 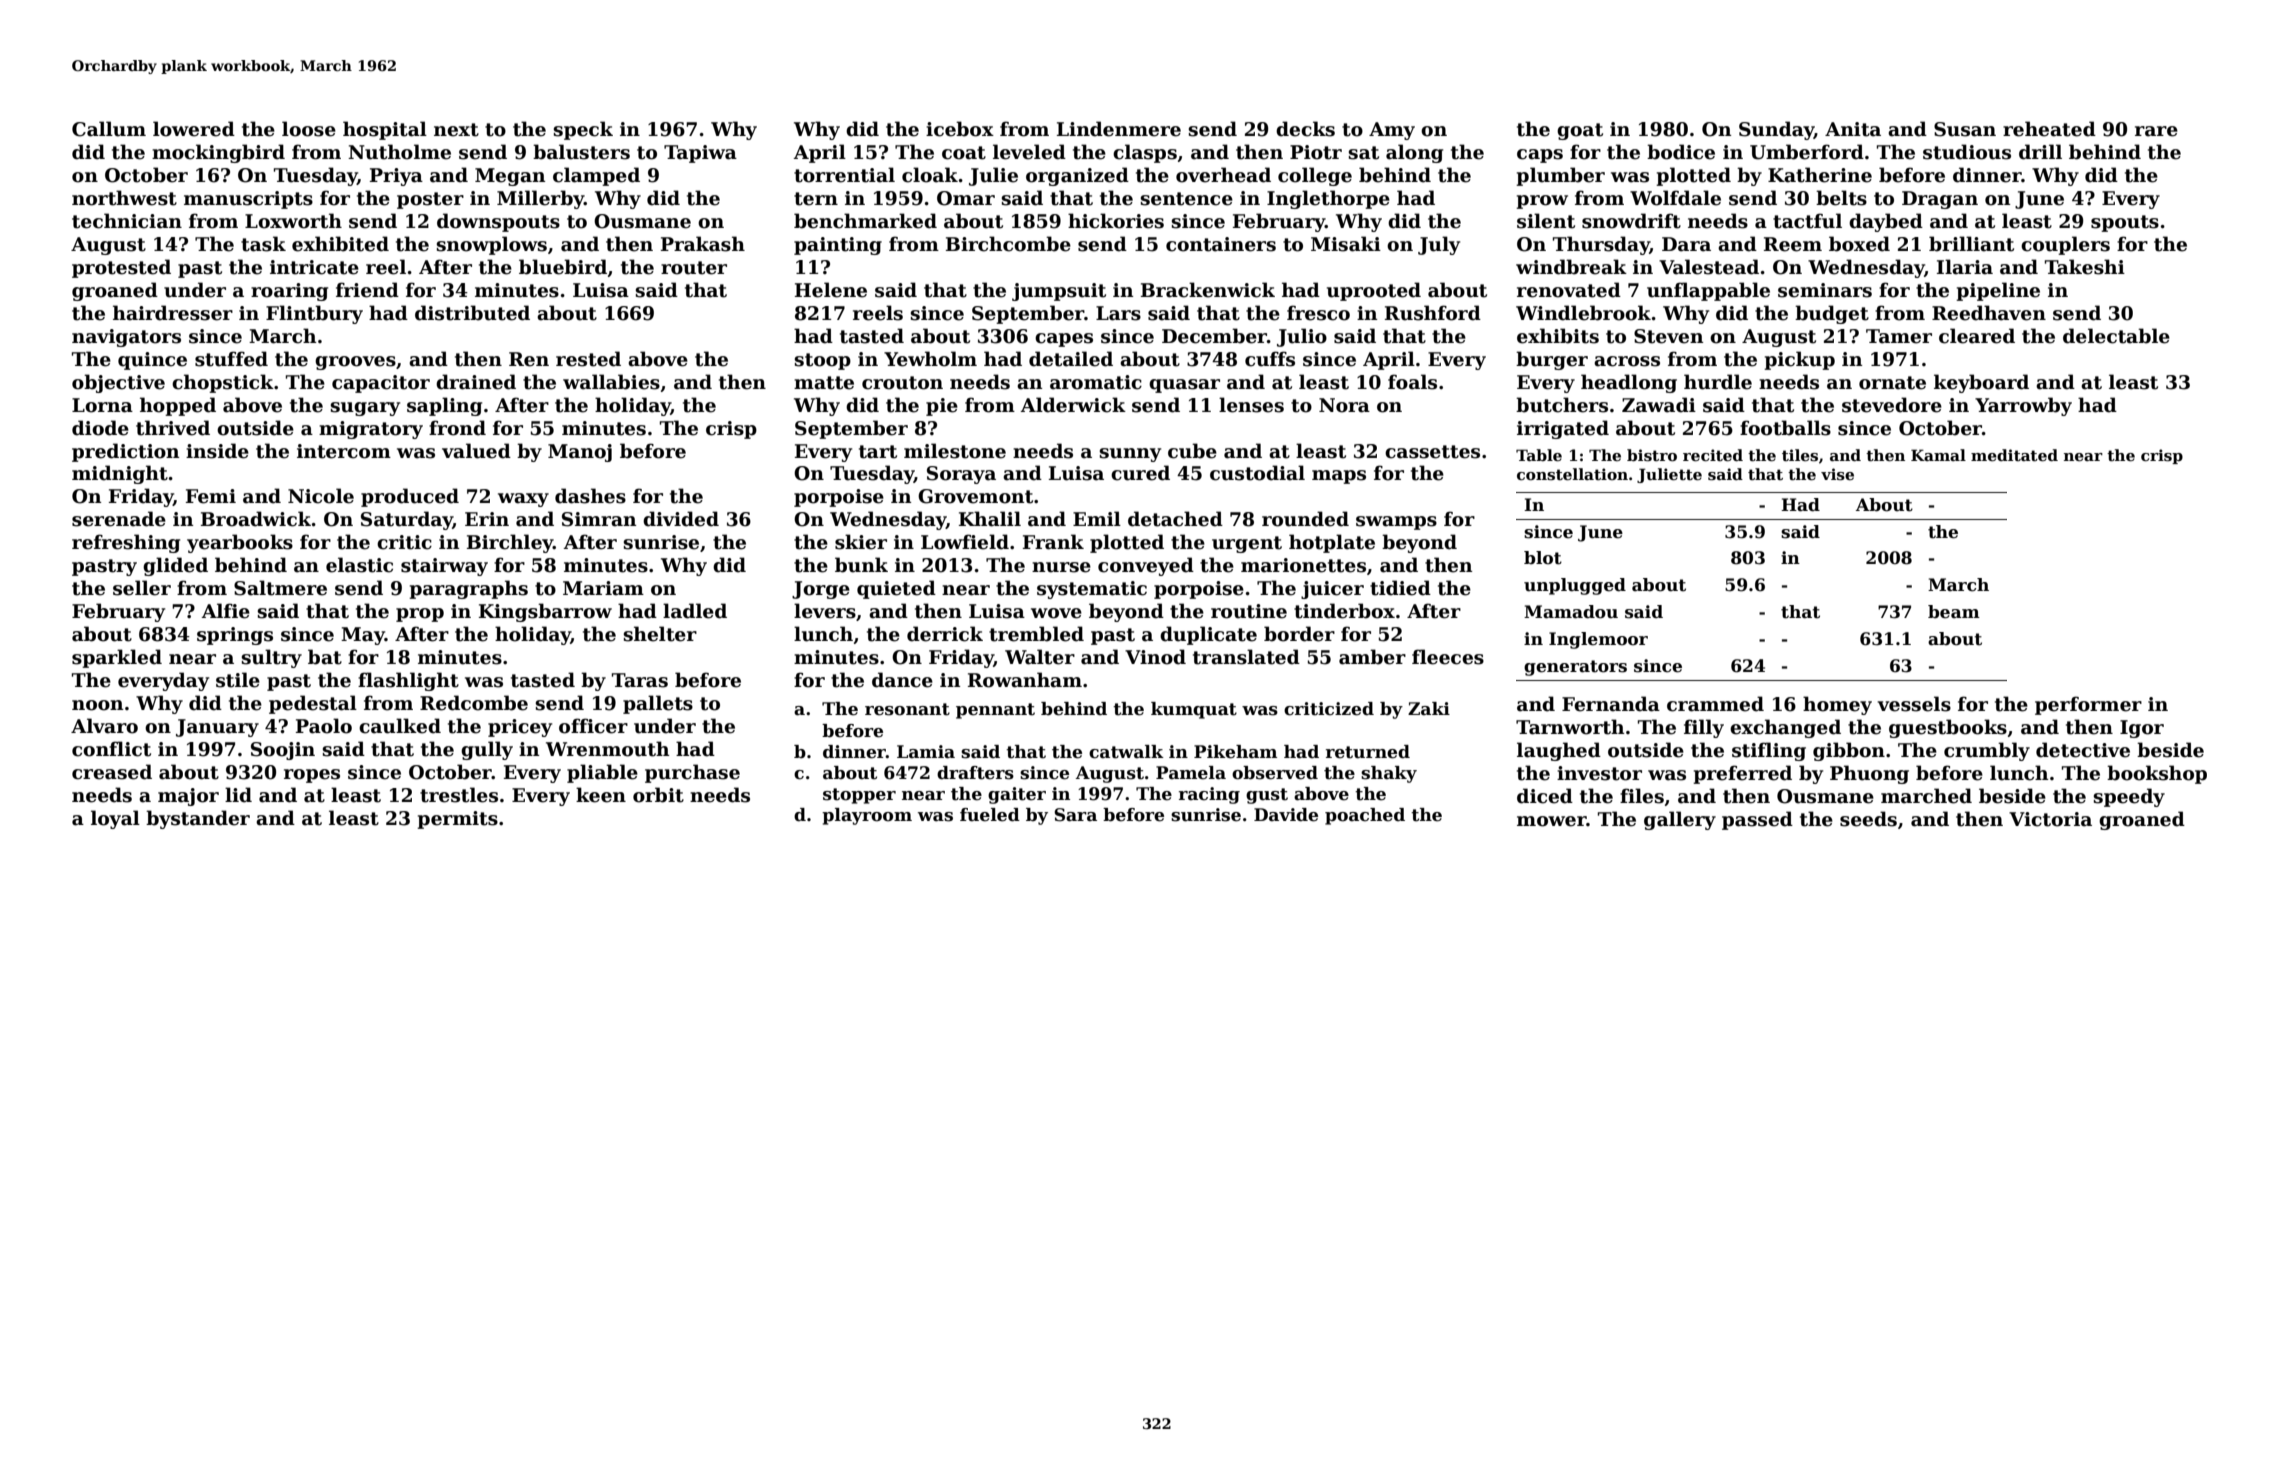 What do you see at coordinates (581, 152) in the page?
I see `balusters` at bounding box center [581, 152].
